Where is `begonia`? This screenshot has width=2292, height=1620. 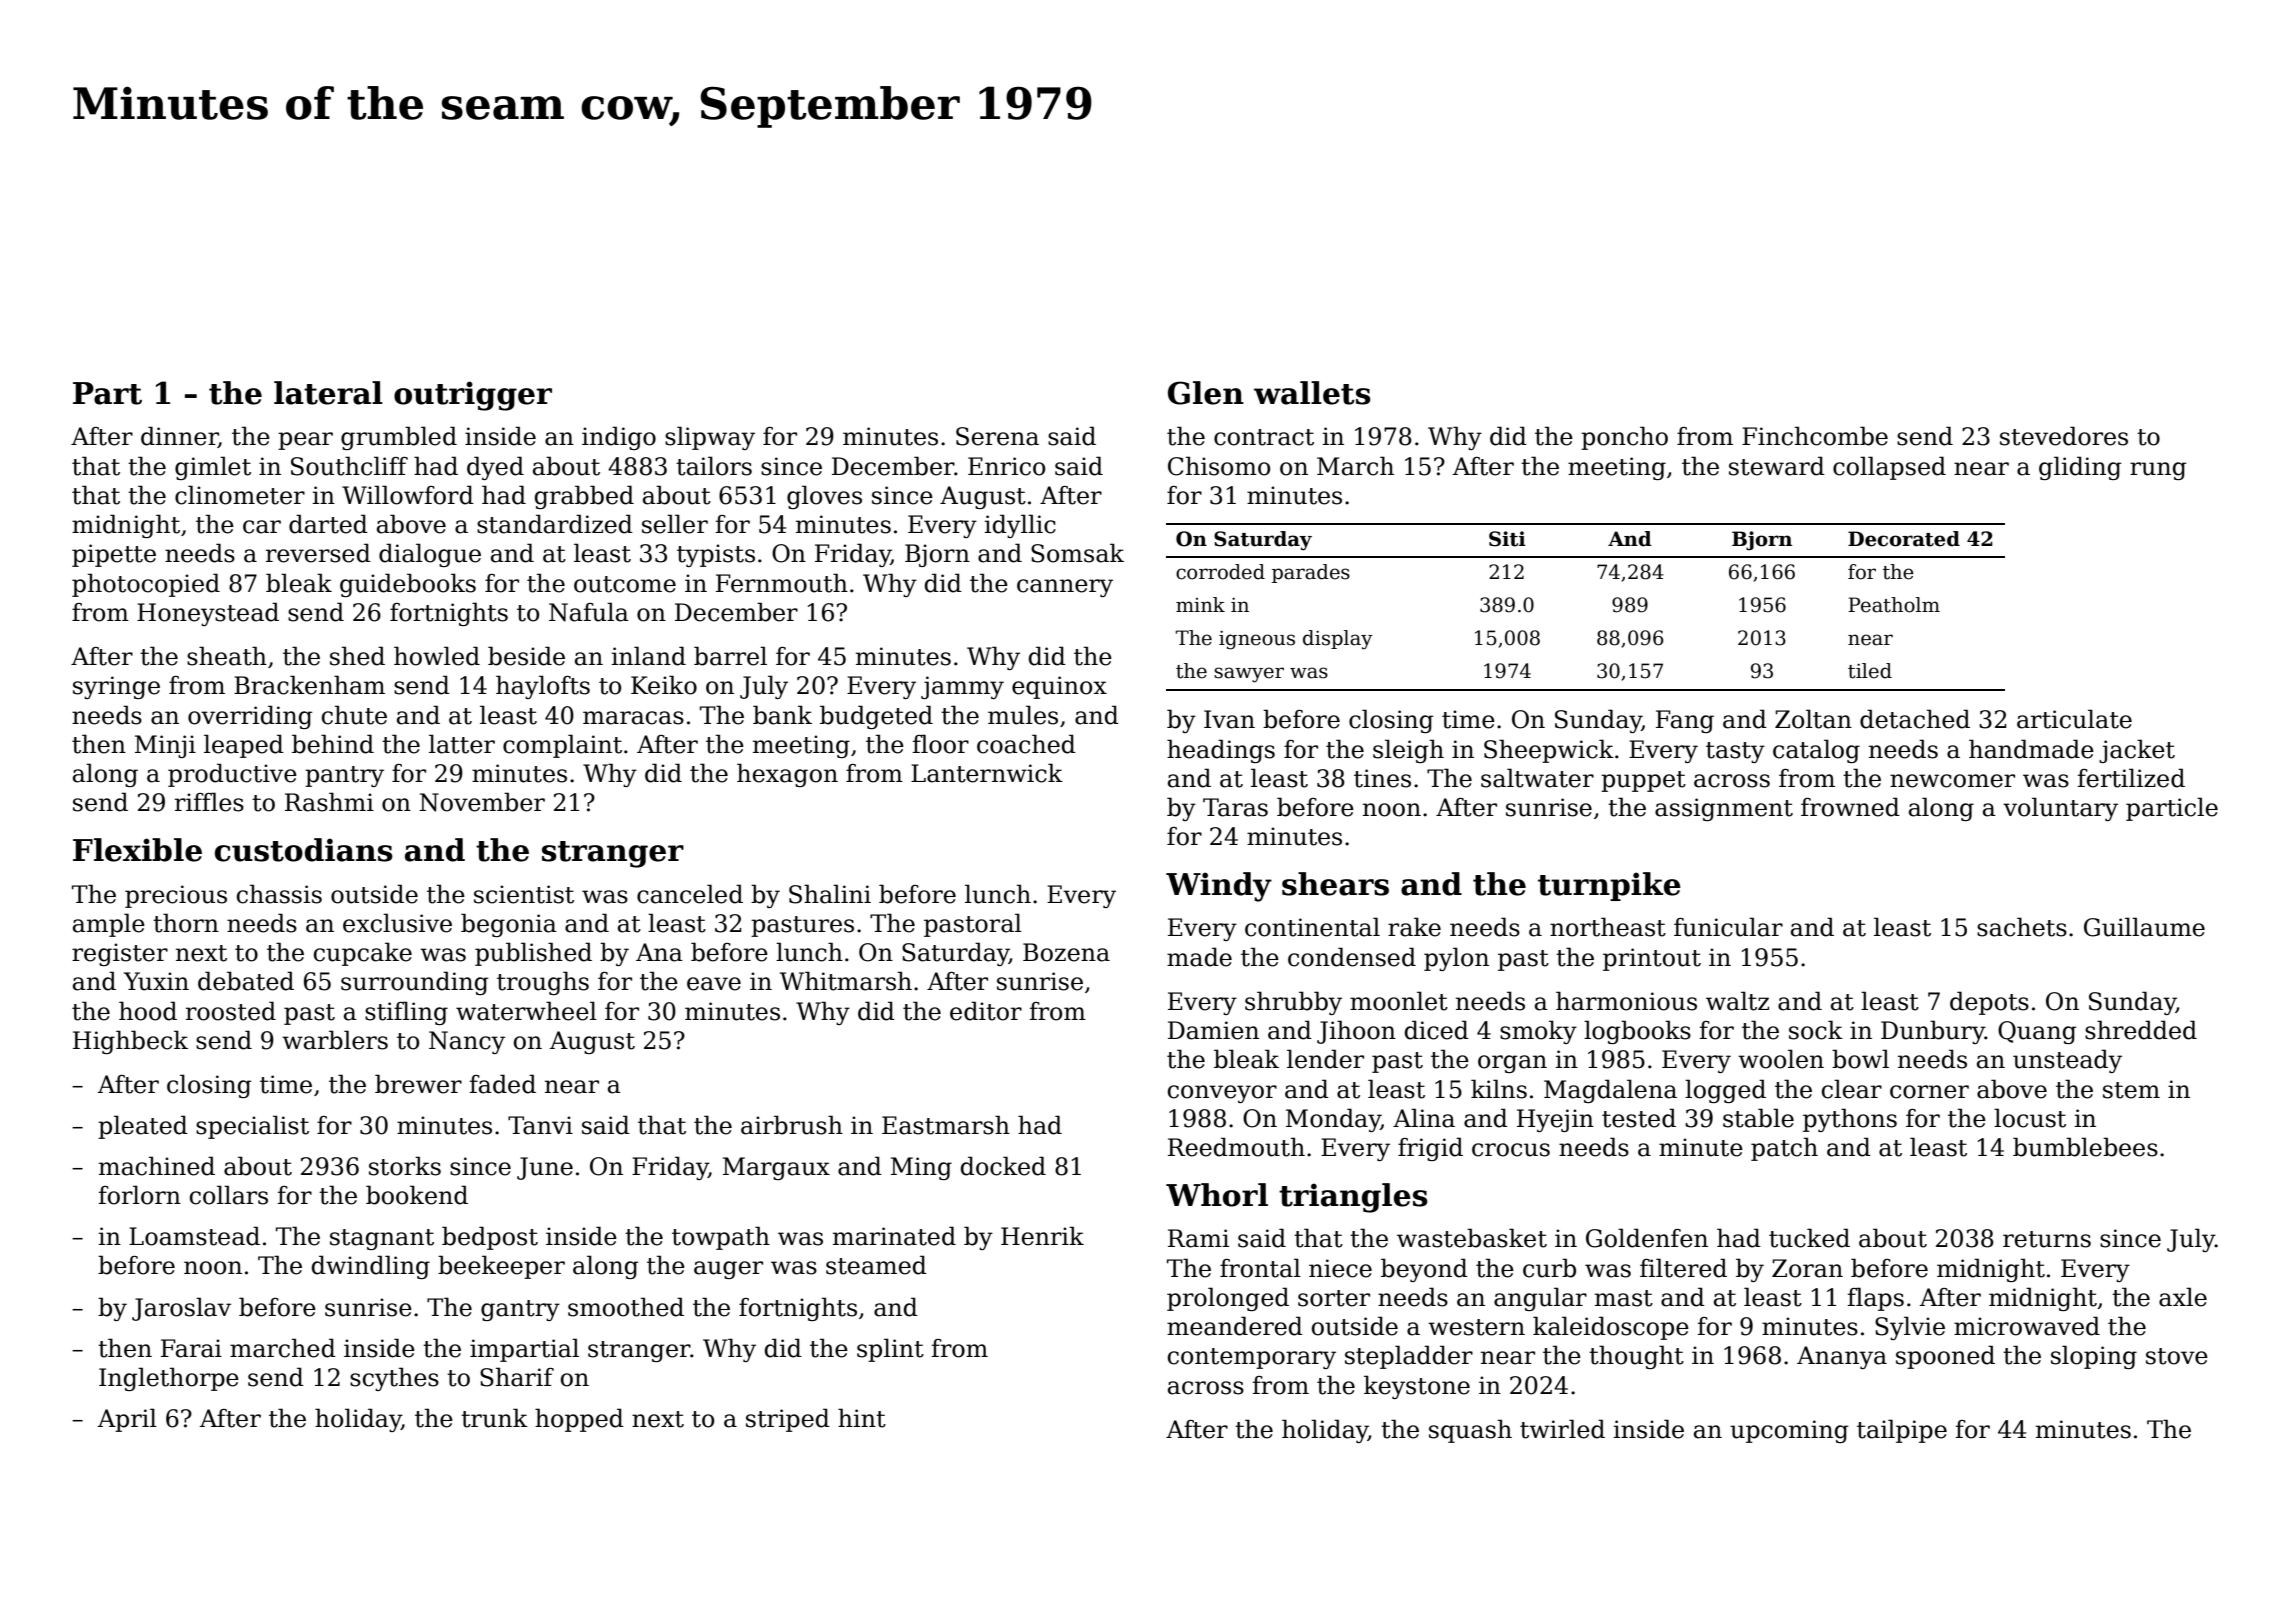
begonia is located at coordinates (509, 925).
